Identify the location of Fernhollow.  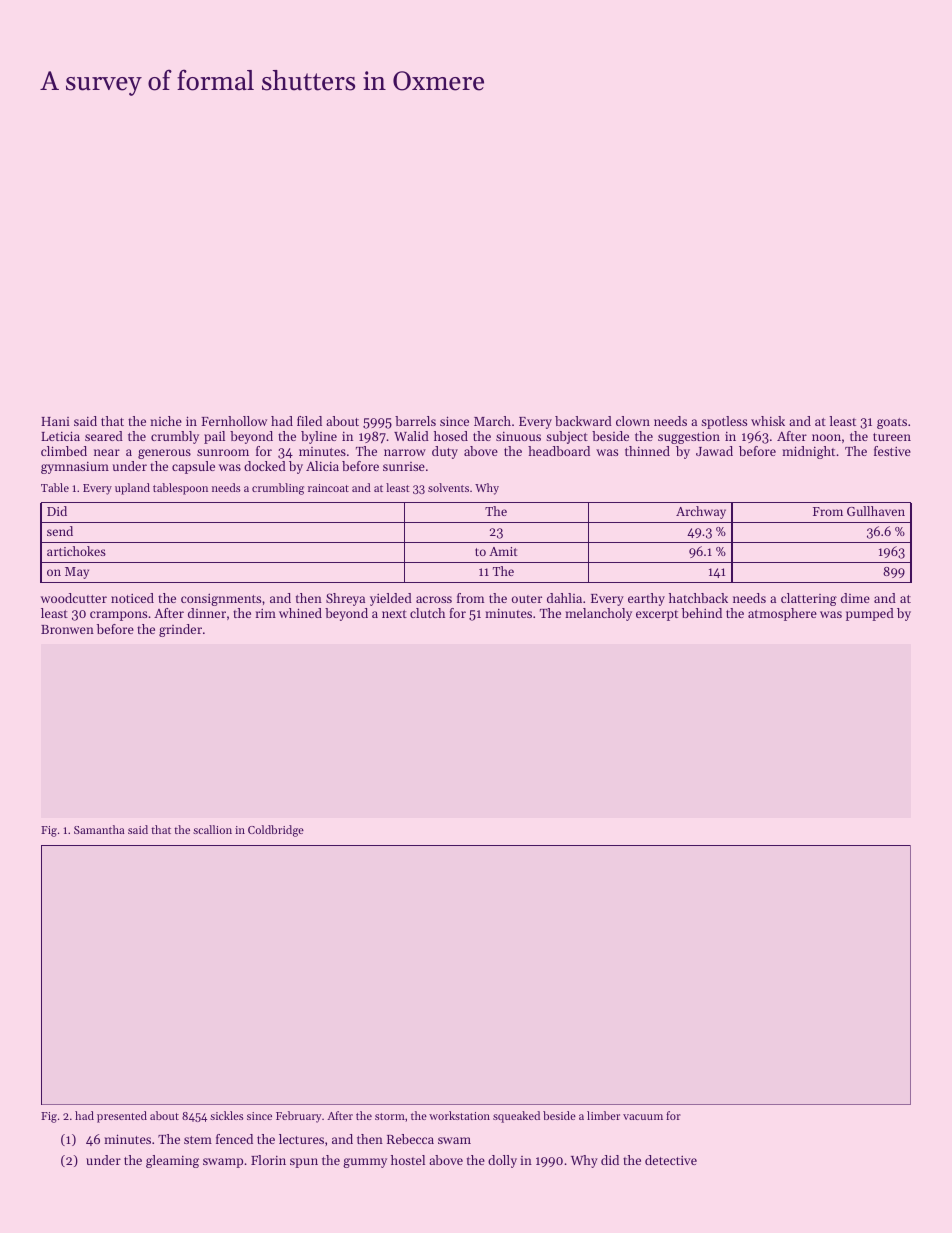
(234, 421).
